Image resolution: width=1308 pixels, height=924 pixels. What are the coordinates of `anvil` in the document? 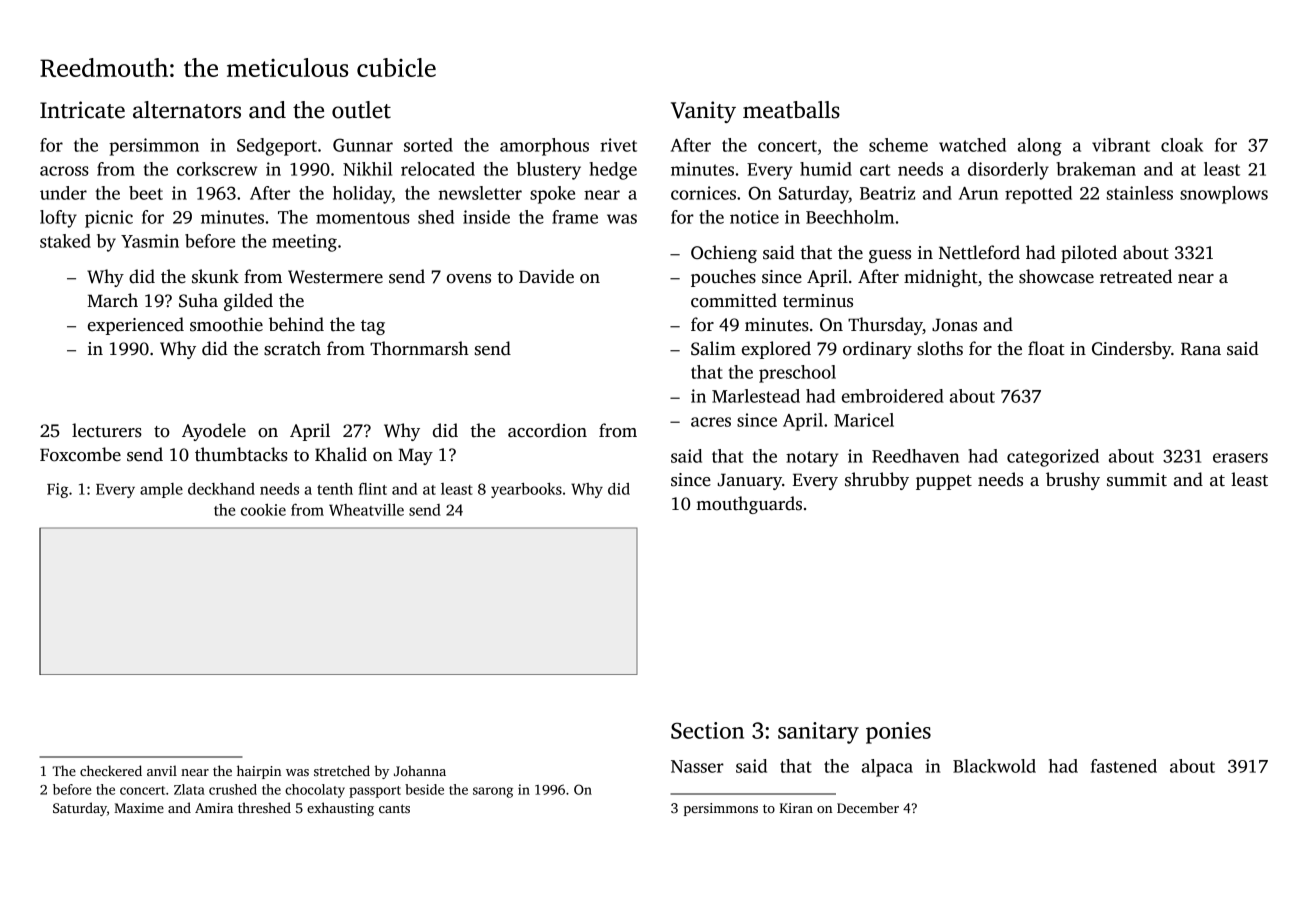 It's located at (162, 770).
